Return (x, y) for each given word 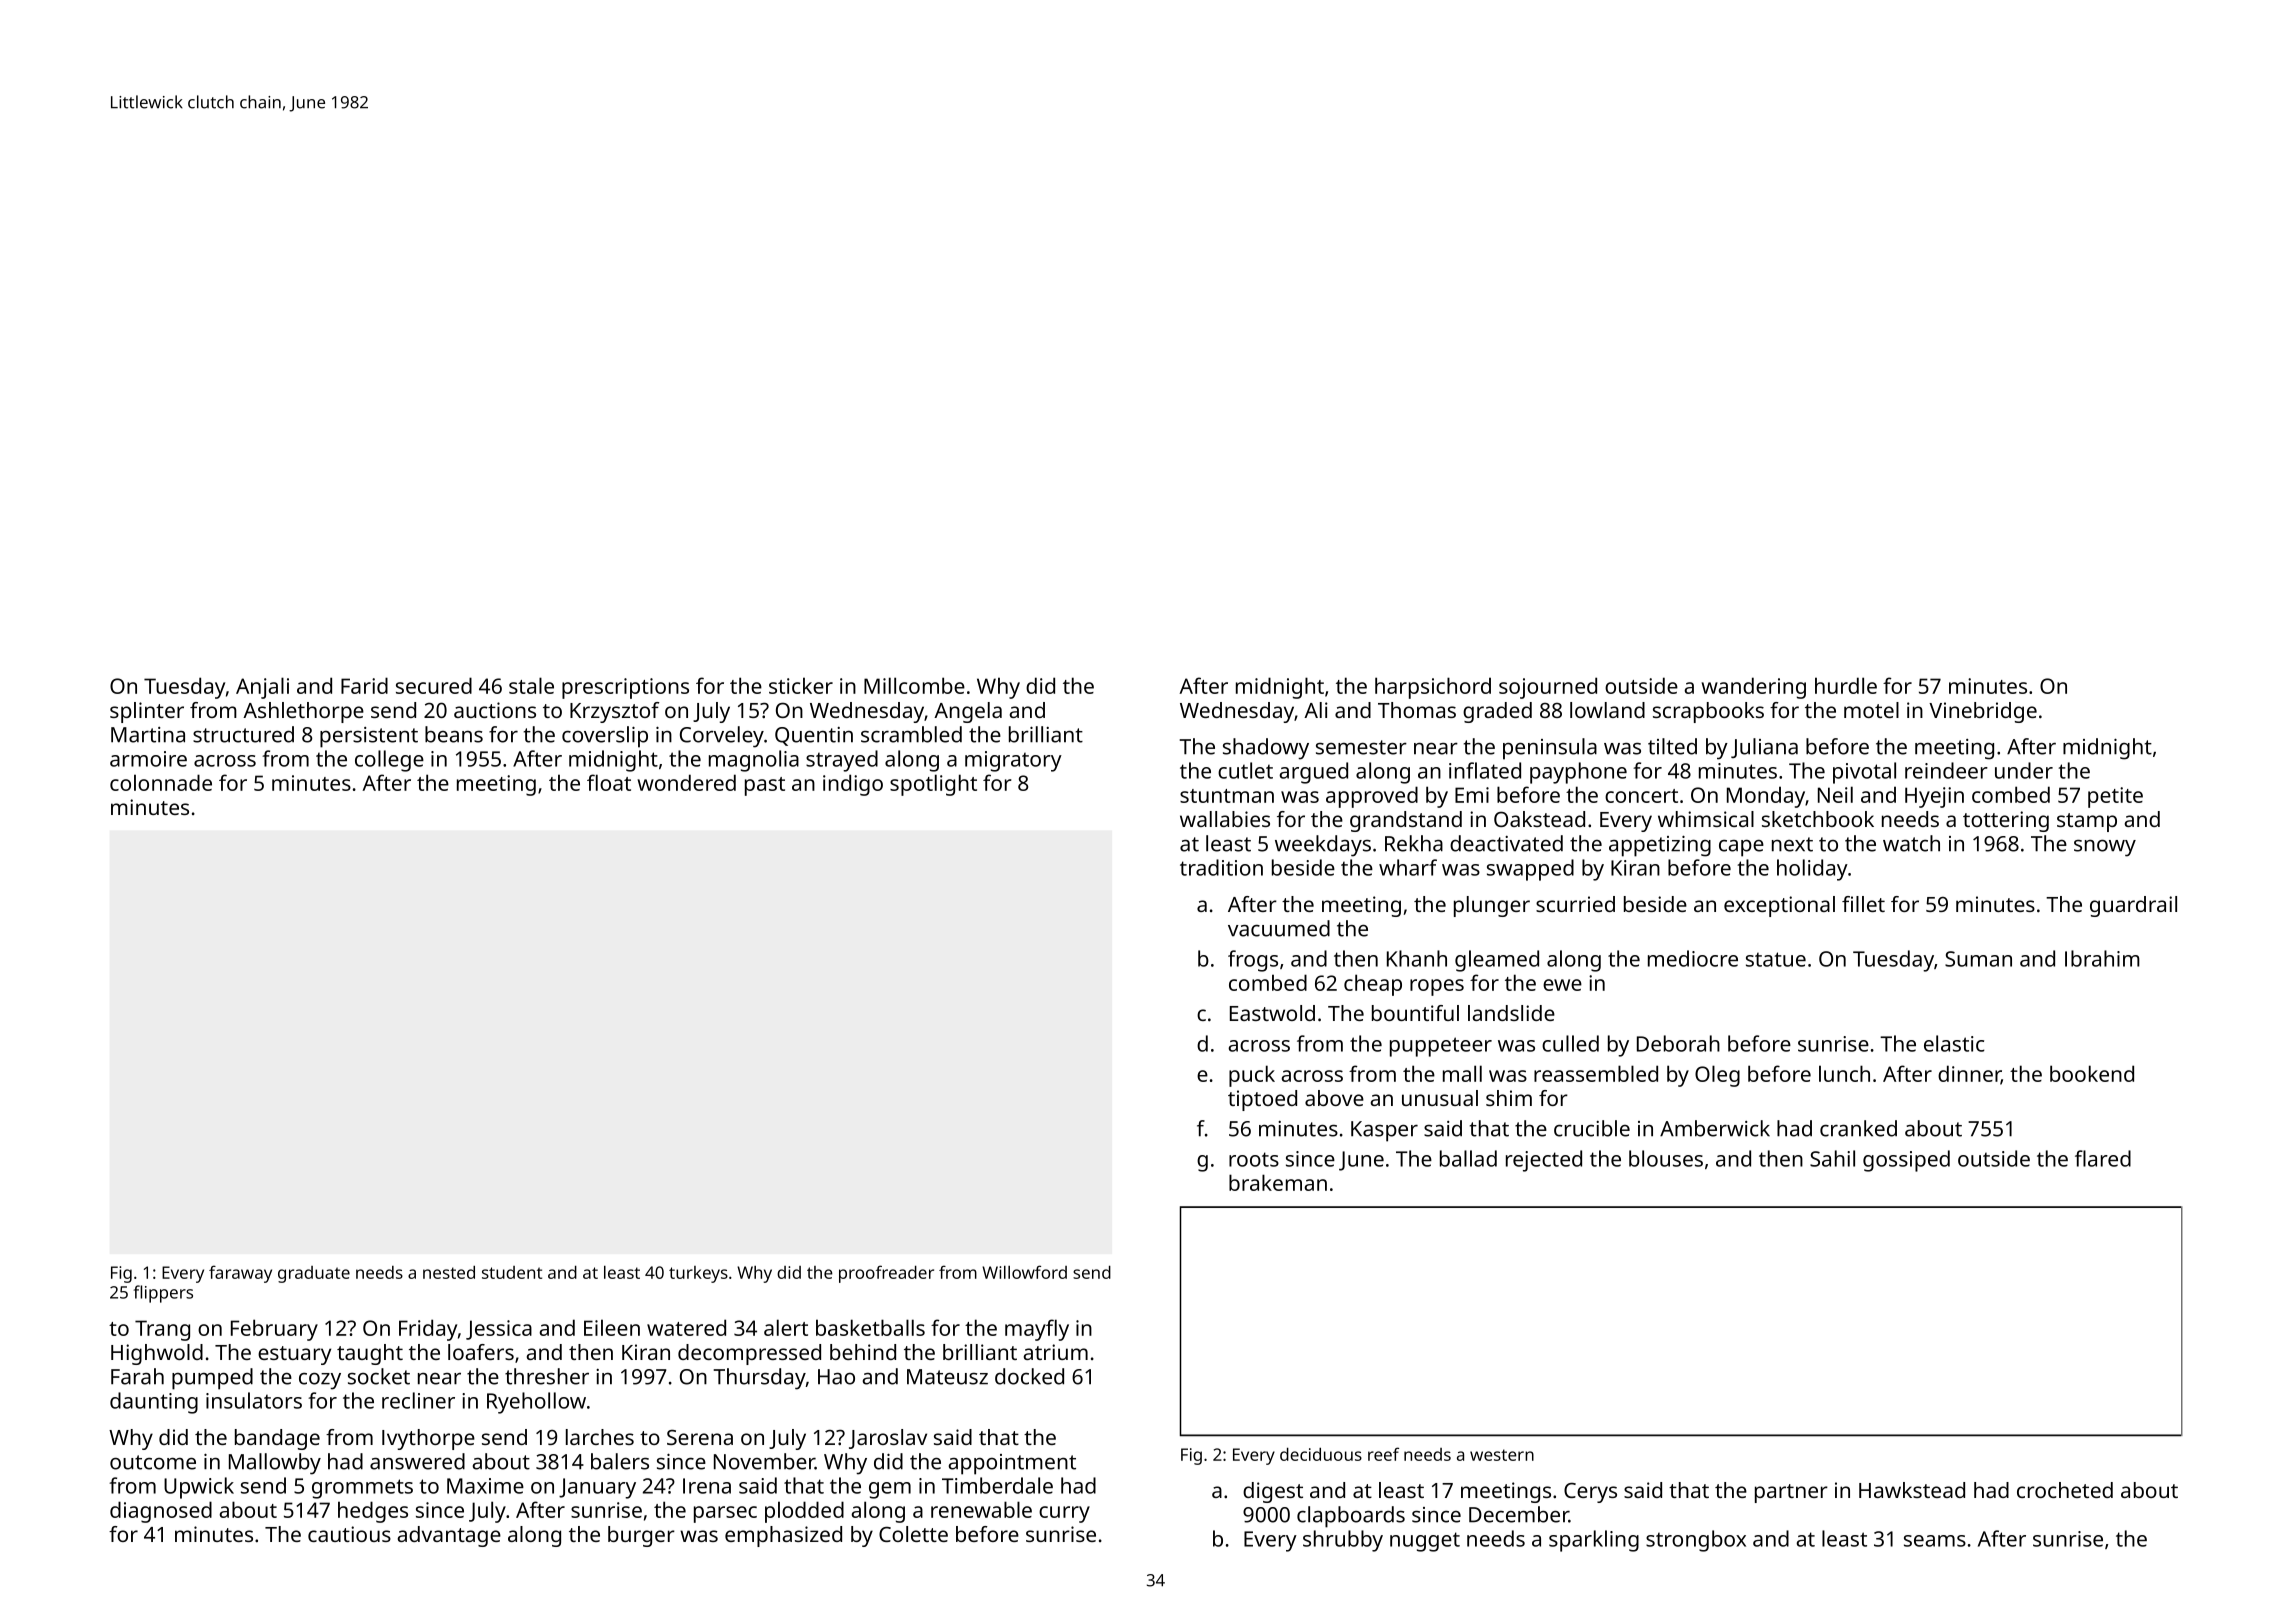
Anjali (262, 688)
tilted (1672, 746)
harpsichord (1433, 688)
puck (1252, 1076)
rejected (1544, 1161)
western (1502, 1455)
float (609, 782)
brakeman (1278, 1182)
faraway (240, 1274)
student (512, 1272)
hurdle (1846, 685)
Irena (707, 1486)
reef (1383, 1454)
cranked (1858, 1128)
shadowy (1266, 749)
